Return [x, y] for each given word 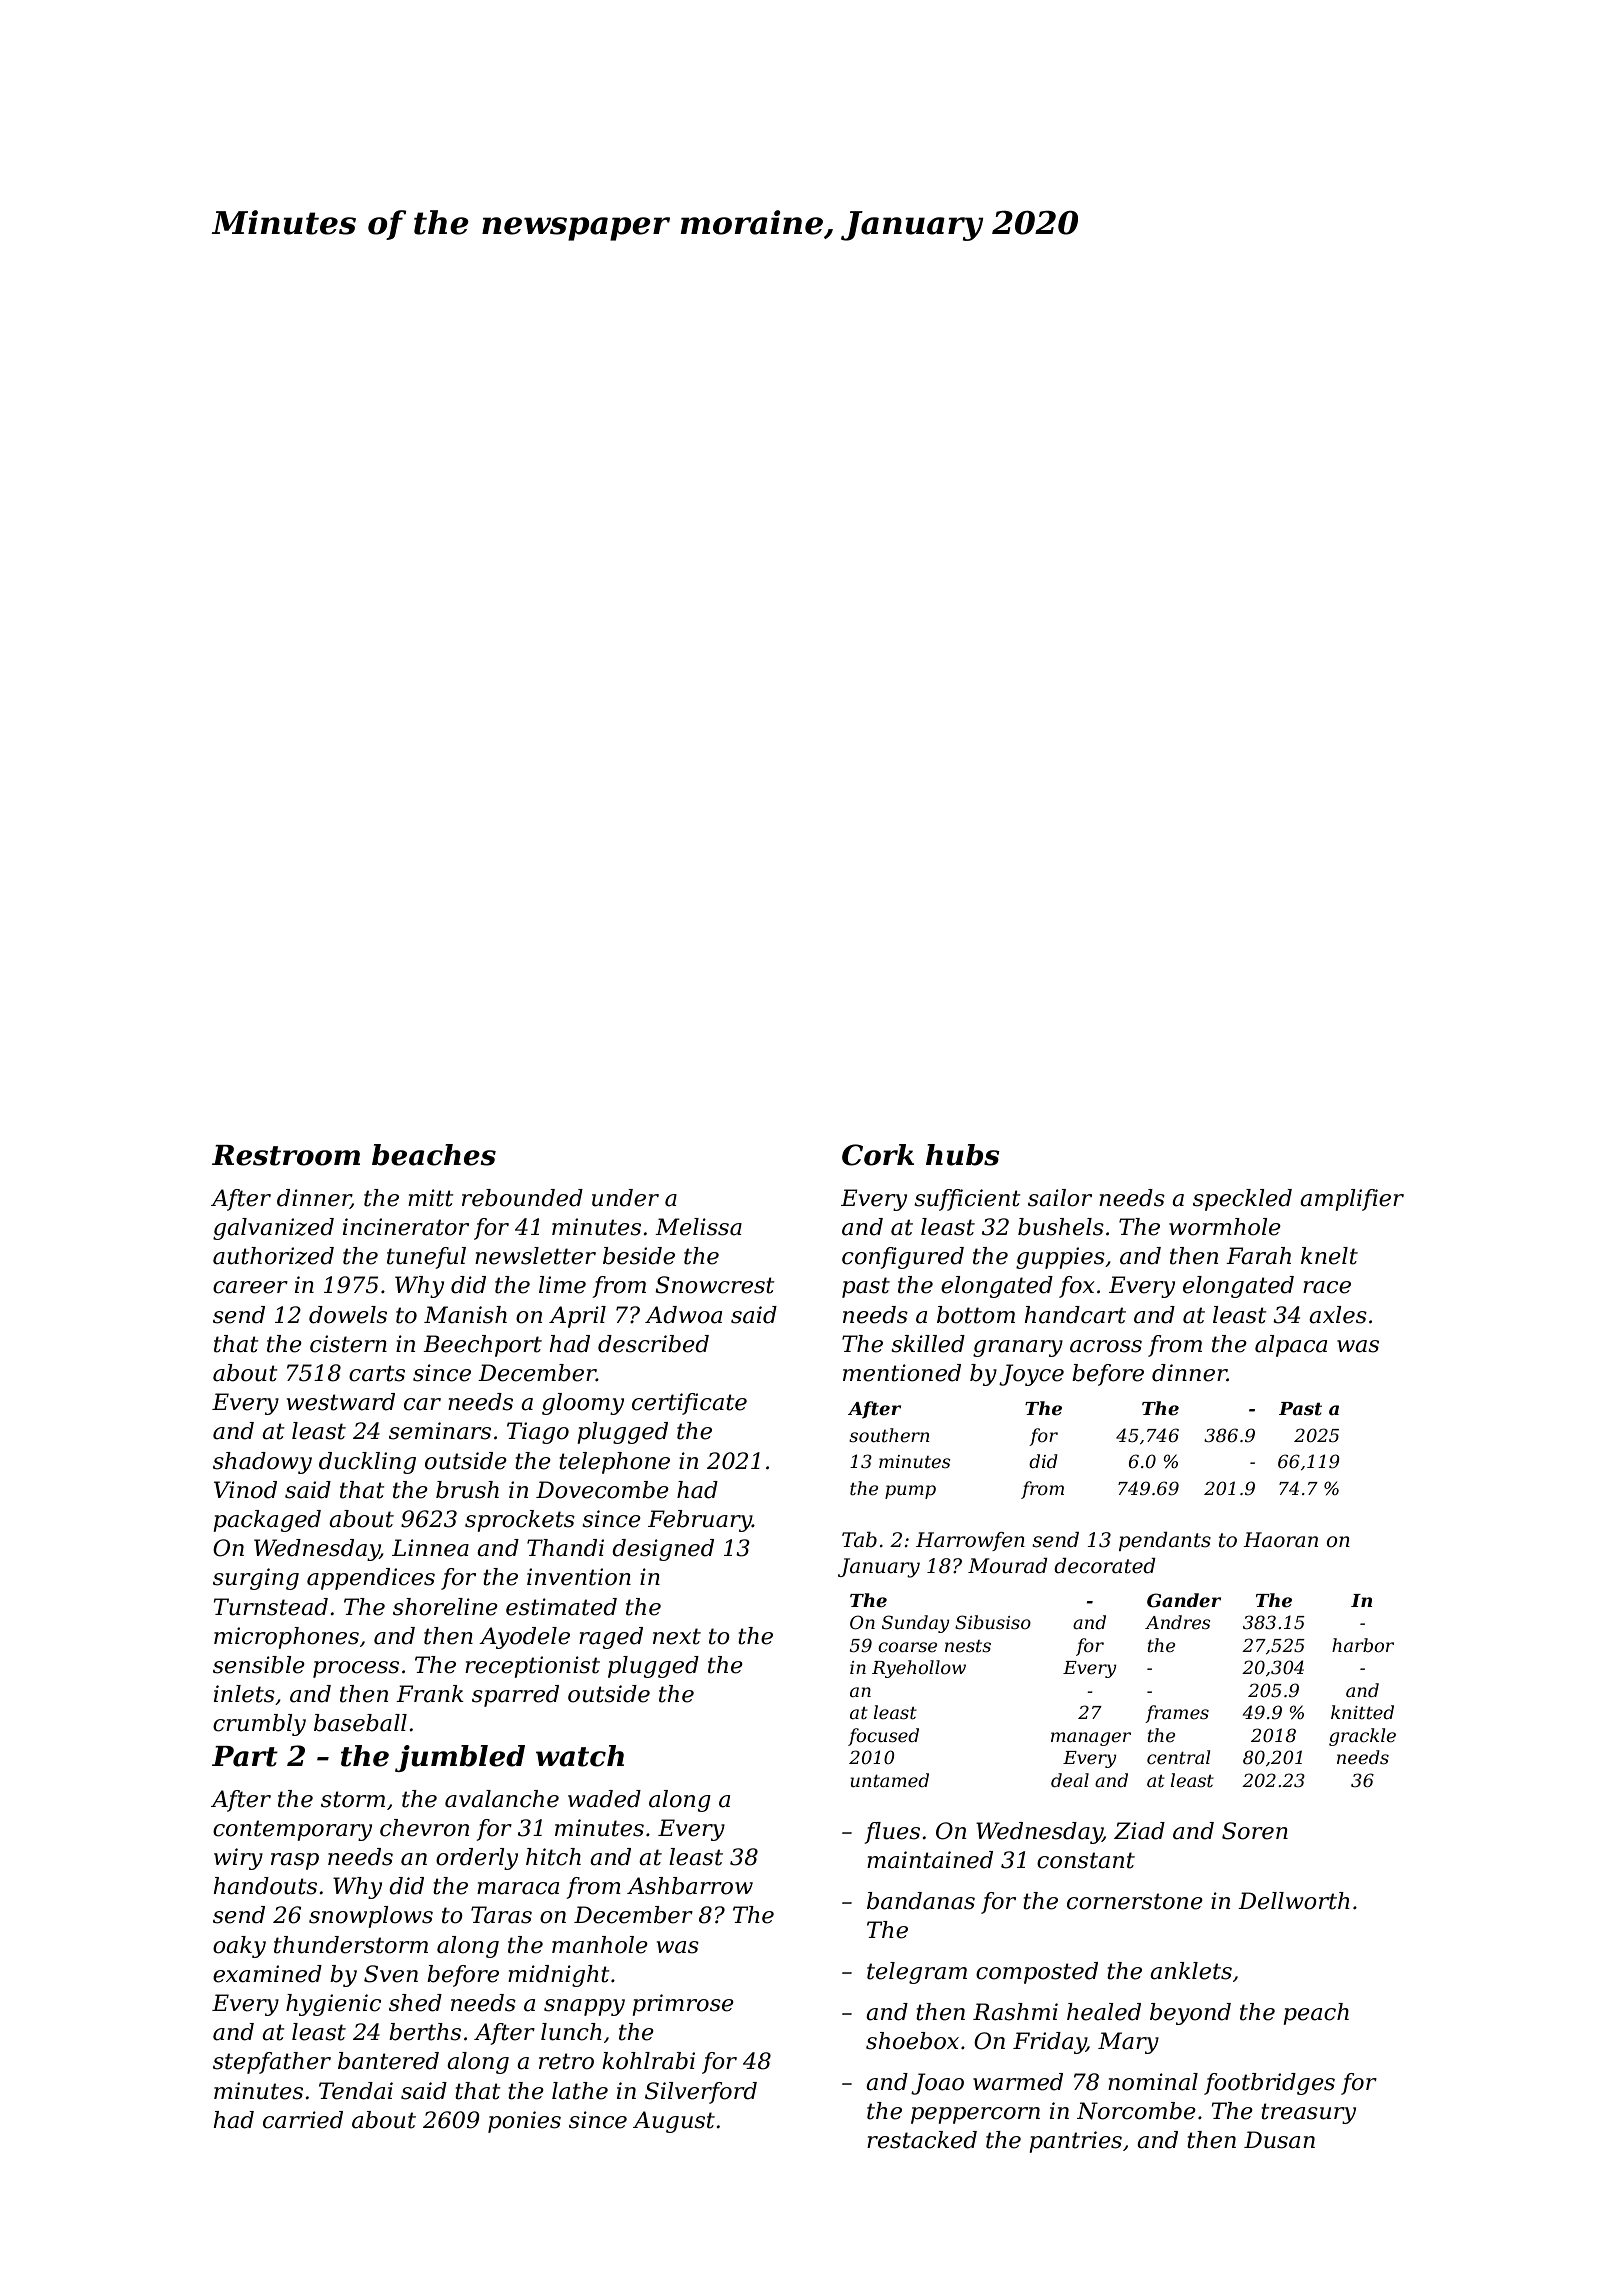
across [1106, 1346]
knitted [1362, 1712]
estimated [561, 1607]
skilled [928, 1344]
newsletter [535, 1256]
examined [267, 1974]
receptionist [532, 1667]
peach [1316, 2014]
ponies [524, 2122]
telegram [917, 1973]
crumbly [259, 1725]
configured [903, 1258]
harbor [1363, 1645]
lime [562, 1285]
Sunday [916, 1624]
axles [1338, 1315]
